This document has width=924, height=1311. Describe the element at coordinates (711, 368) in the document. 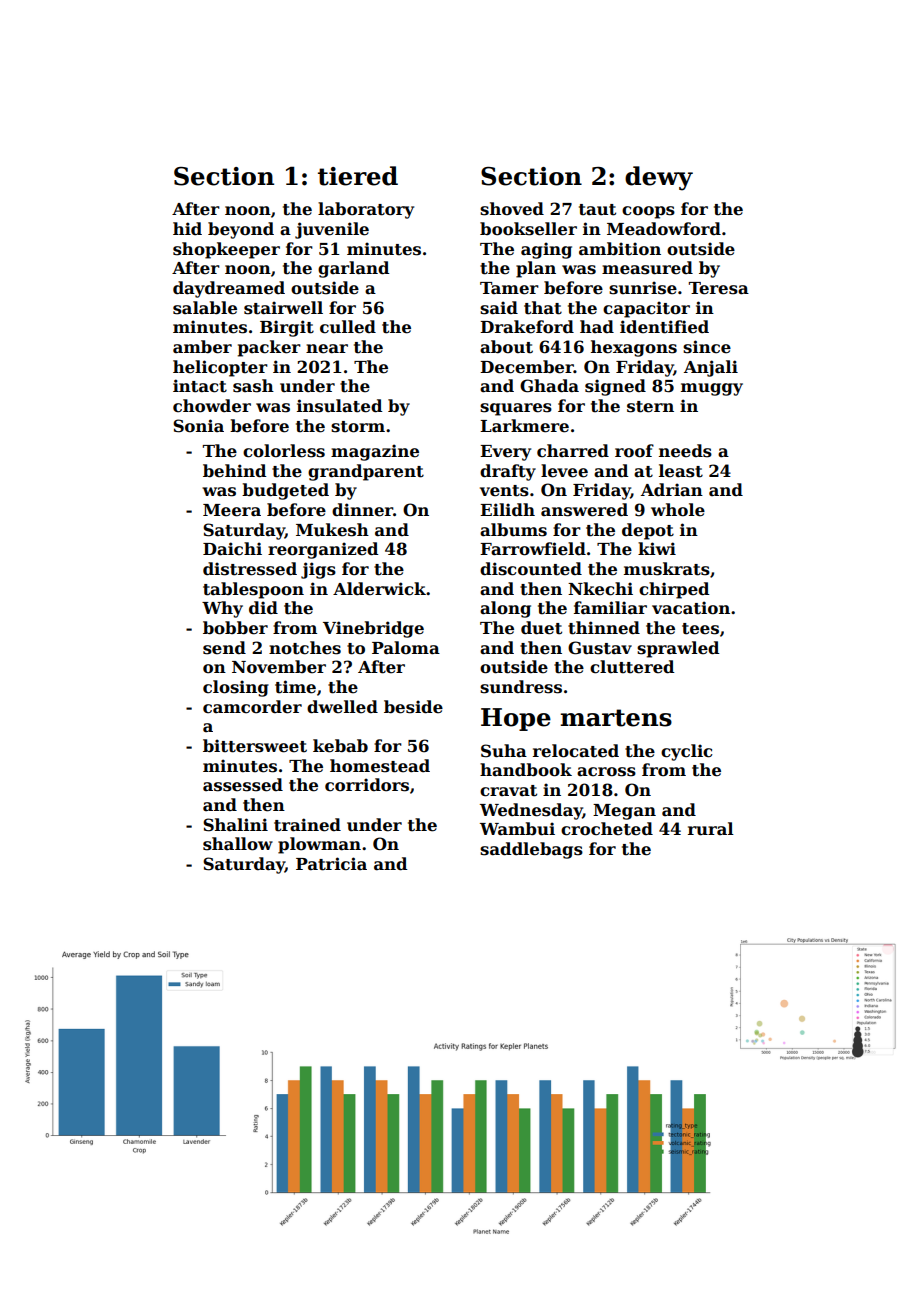

I see `Anjali` at that location.
